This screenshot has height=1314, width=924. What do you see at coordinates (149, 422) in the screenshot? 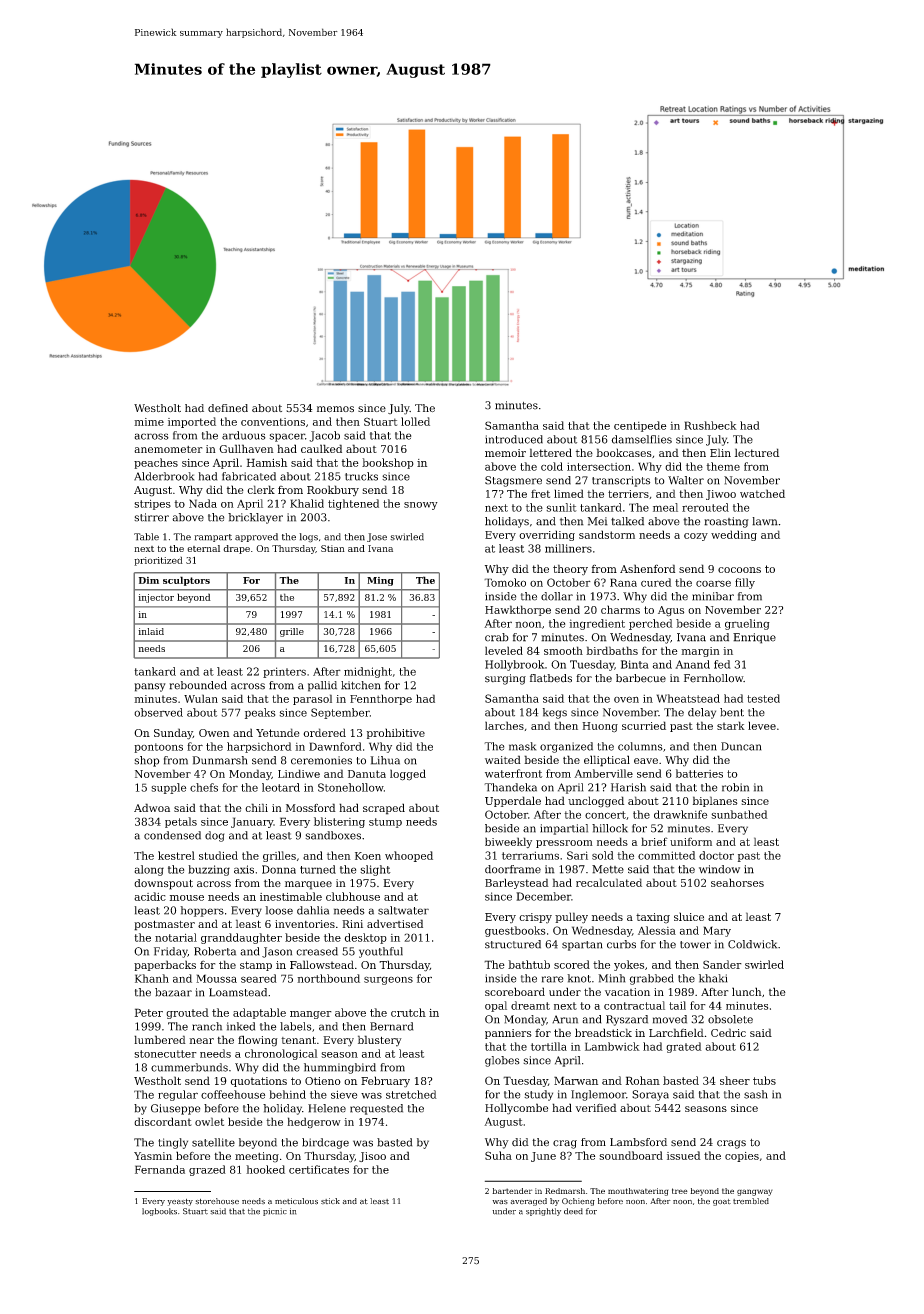
I see `mime` at bounding box center [149, 422].
